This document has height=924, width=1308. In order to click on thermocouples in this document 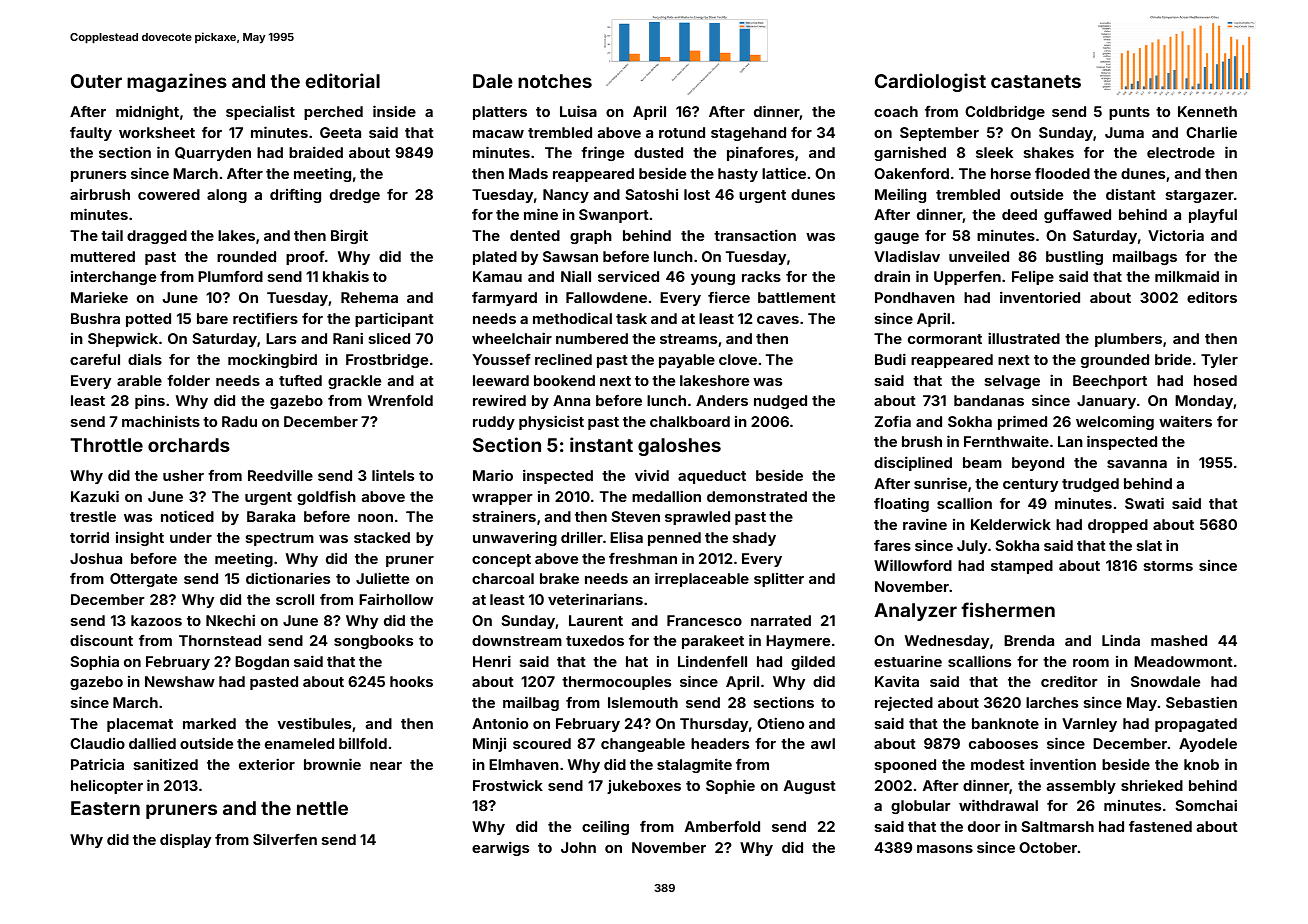, I will do `click(616, 683)`.
